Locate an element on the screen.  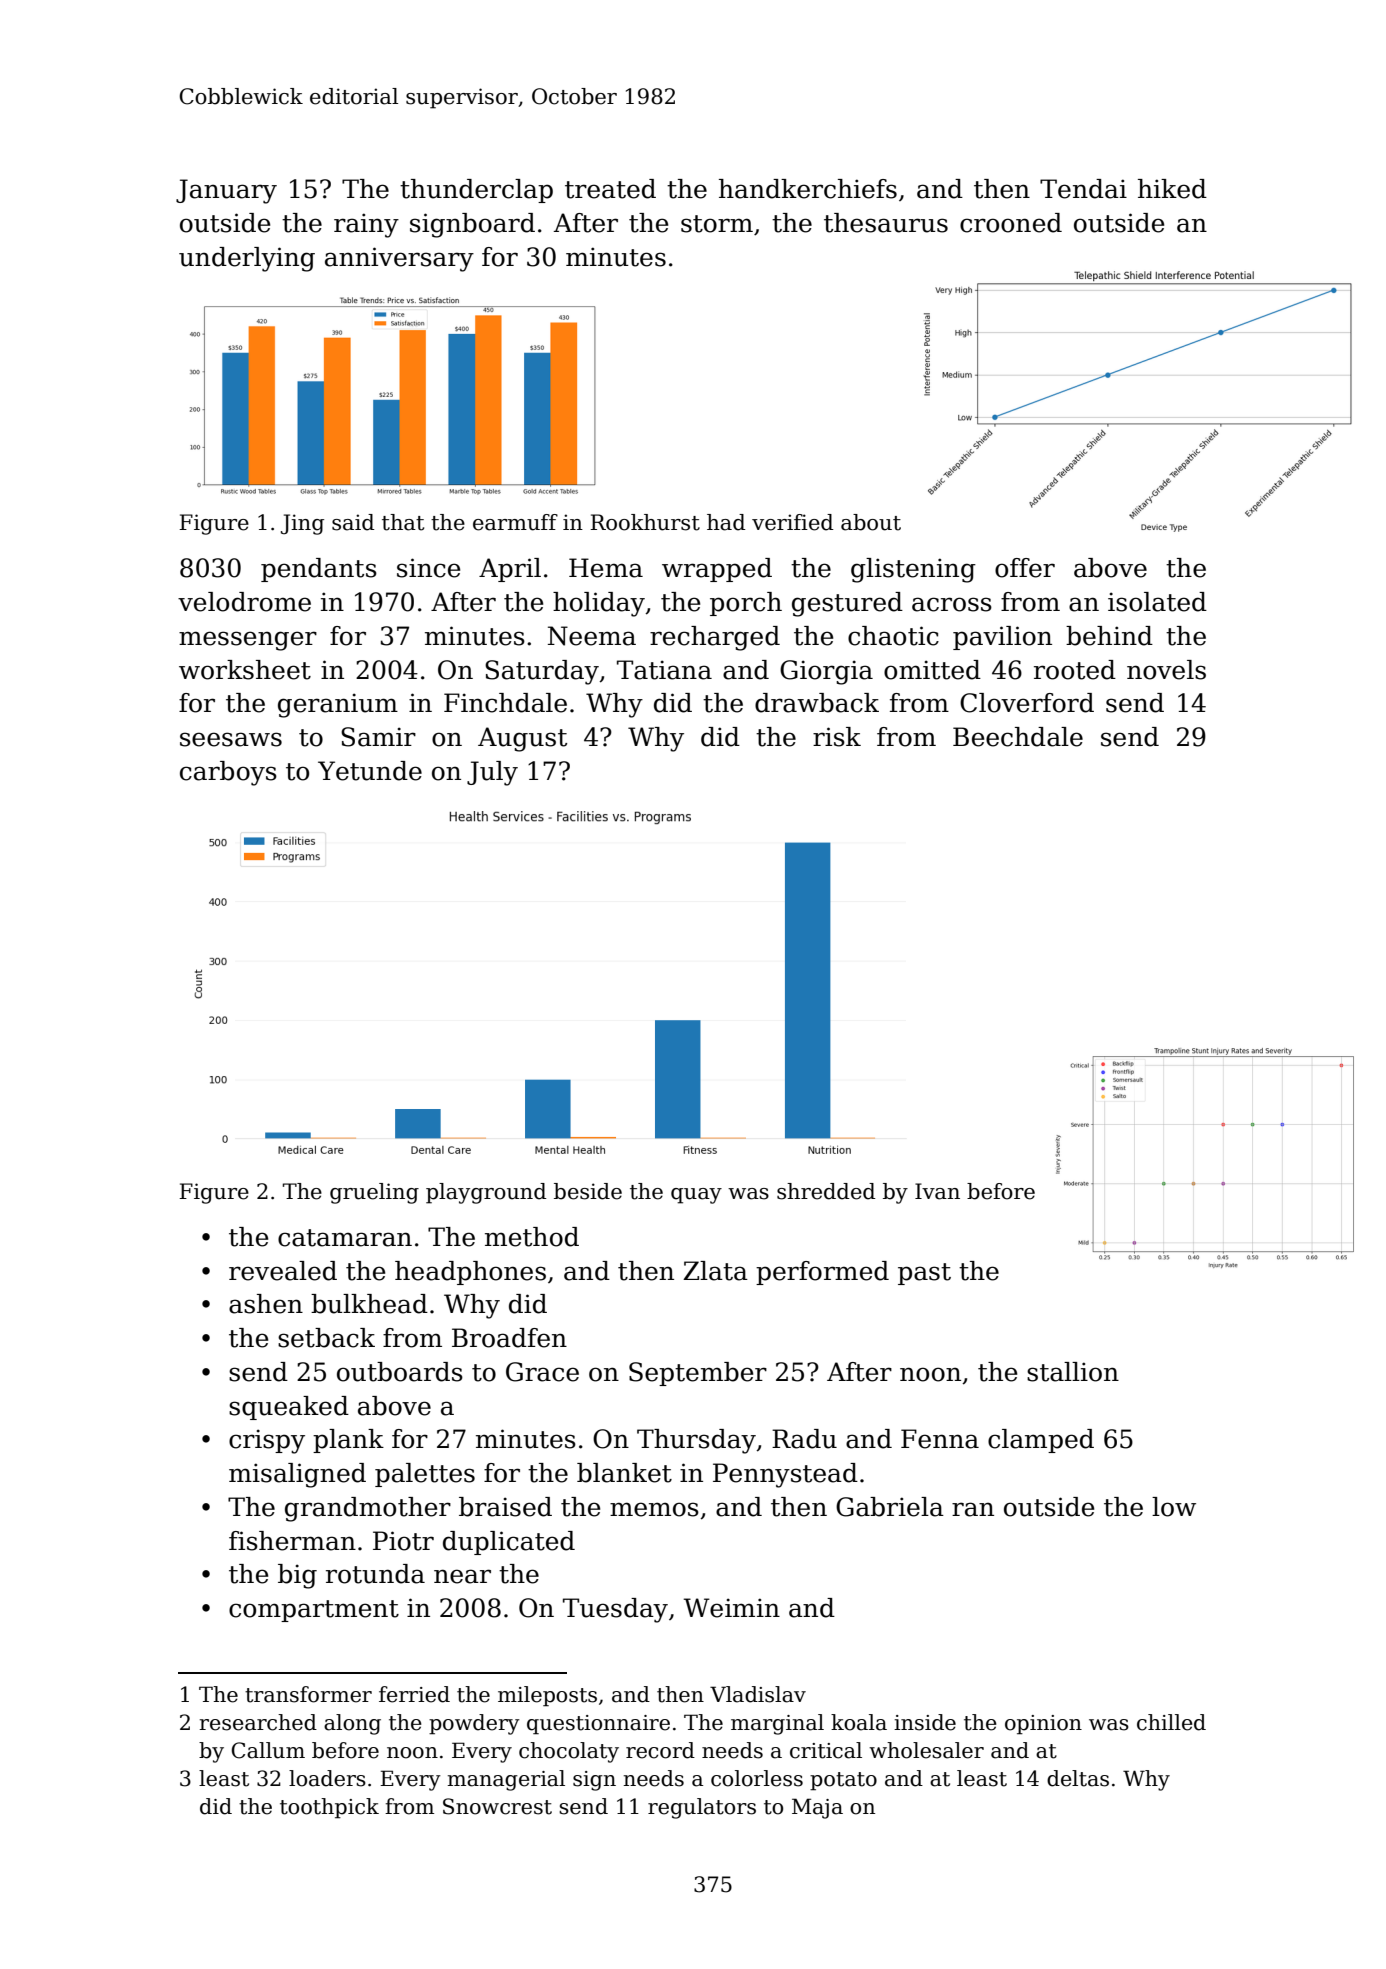
grueling is located at coordinates (374, 1193).
